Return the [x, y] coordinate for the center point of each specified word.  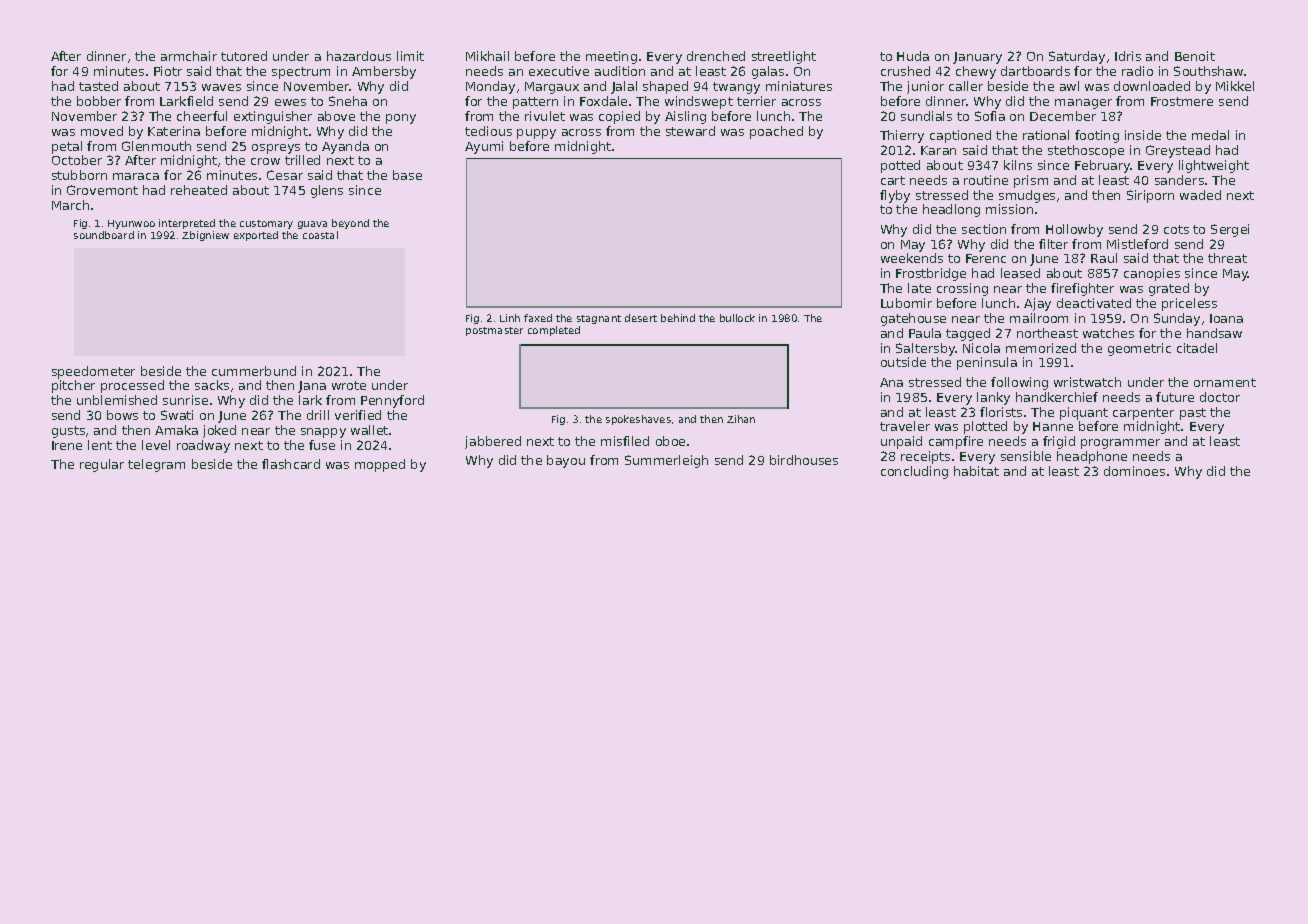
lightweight [1214, 166]
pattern [535, 103]
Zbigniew [205, 236]
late [919, 288]
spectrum [301, 73]
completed [554, 331]
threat [1227, 258]
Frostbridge [931, 274]
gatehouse [913, 319]
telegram [156, 465]
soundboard [104, 235]
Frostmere [1182, 101]
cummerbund [254, 371]
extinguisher [273, 117]
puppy [536, 134]
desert [641, 318]
